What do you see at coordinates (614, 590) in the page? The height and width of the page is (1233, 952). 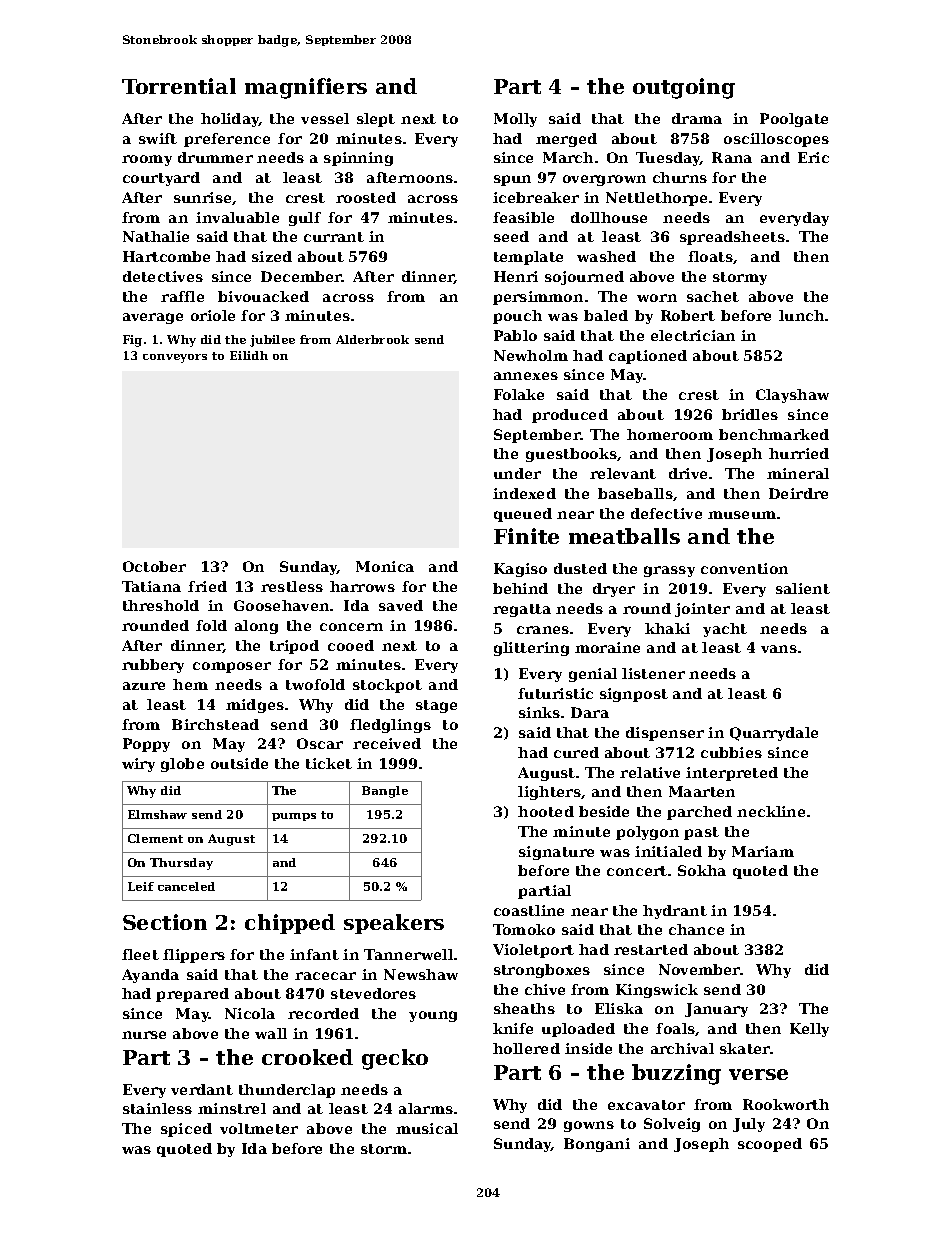 I see `dryer` at bounding box center [614, 590].
